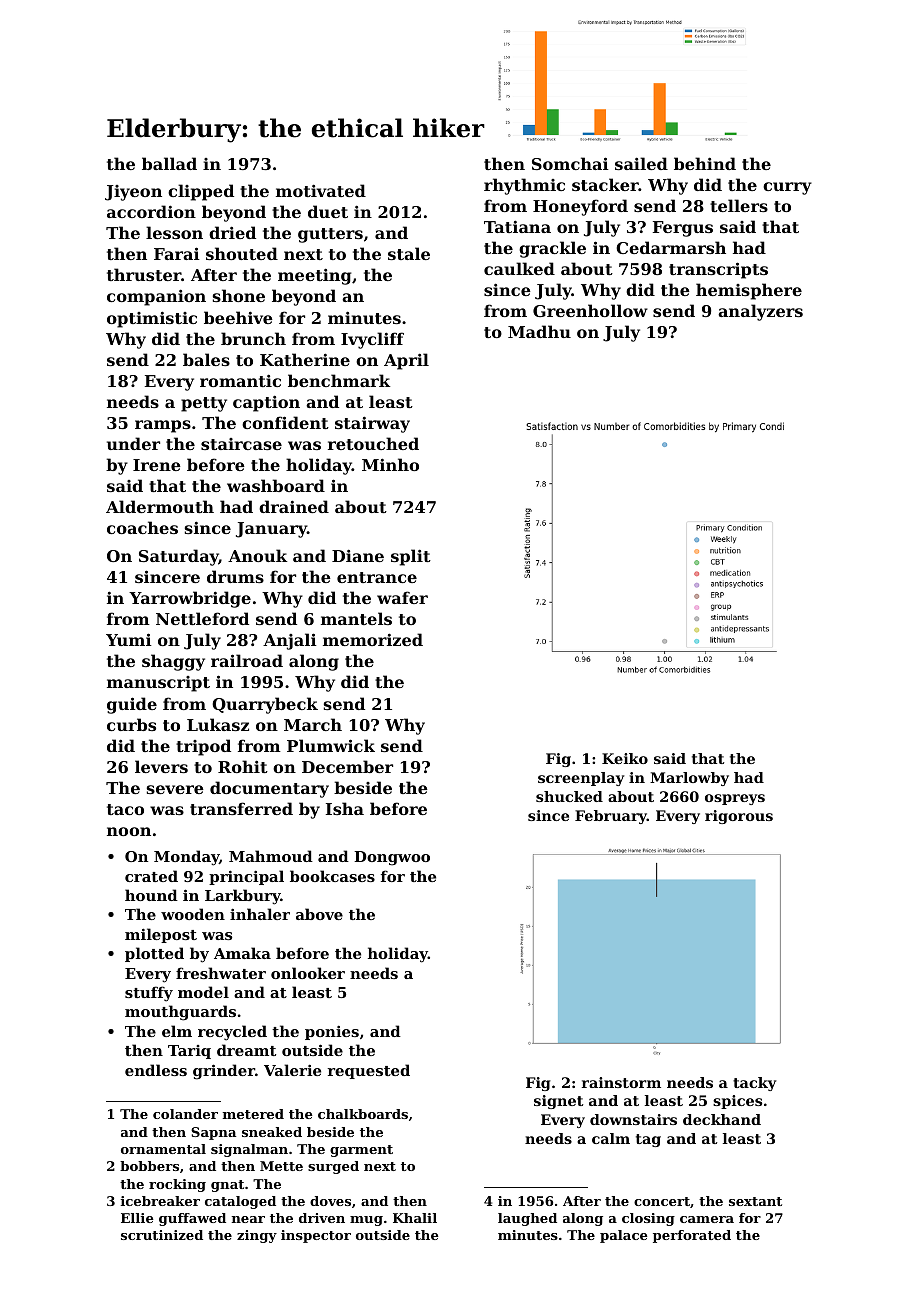  I want to click on Khalil, so click(415, 1218).
